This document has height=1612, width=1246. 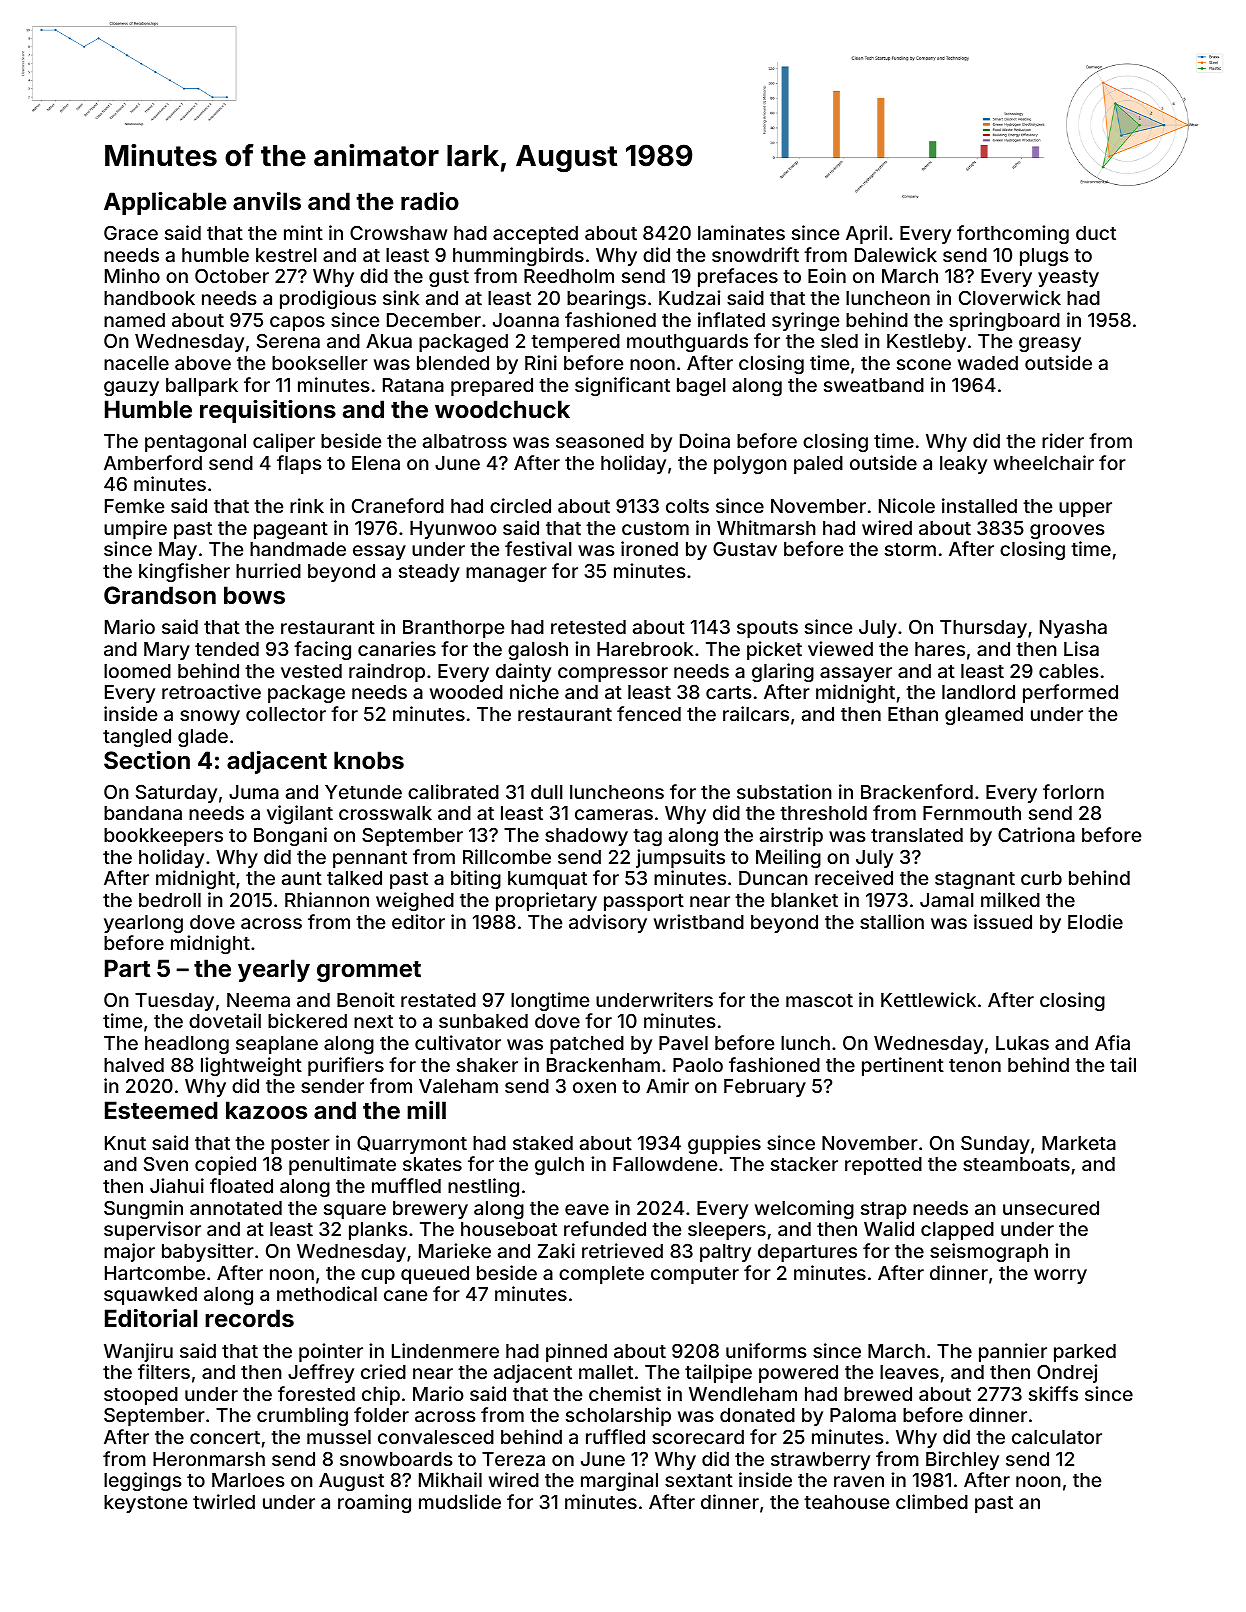 I want to click on wristband, so click(x=699, y=921).
